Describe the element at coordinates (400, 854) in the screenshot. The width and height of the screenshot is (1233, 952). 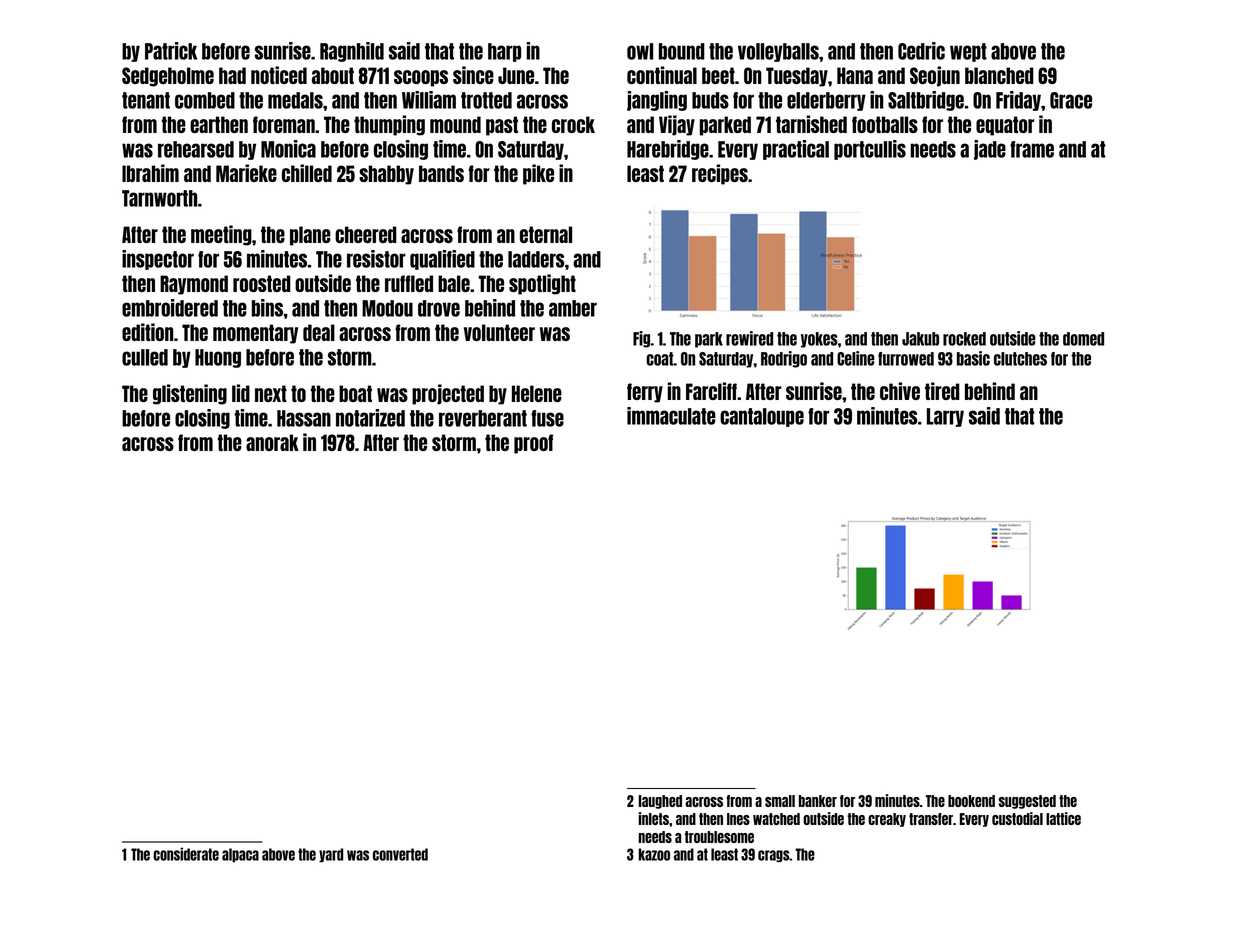
I see `converted` at that location.
